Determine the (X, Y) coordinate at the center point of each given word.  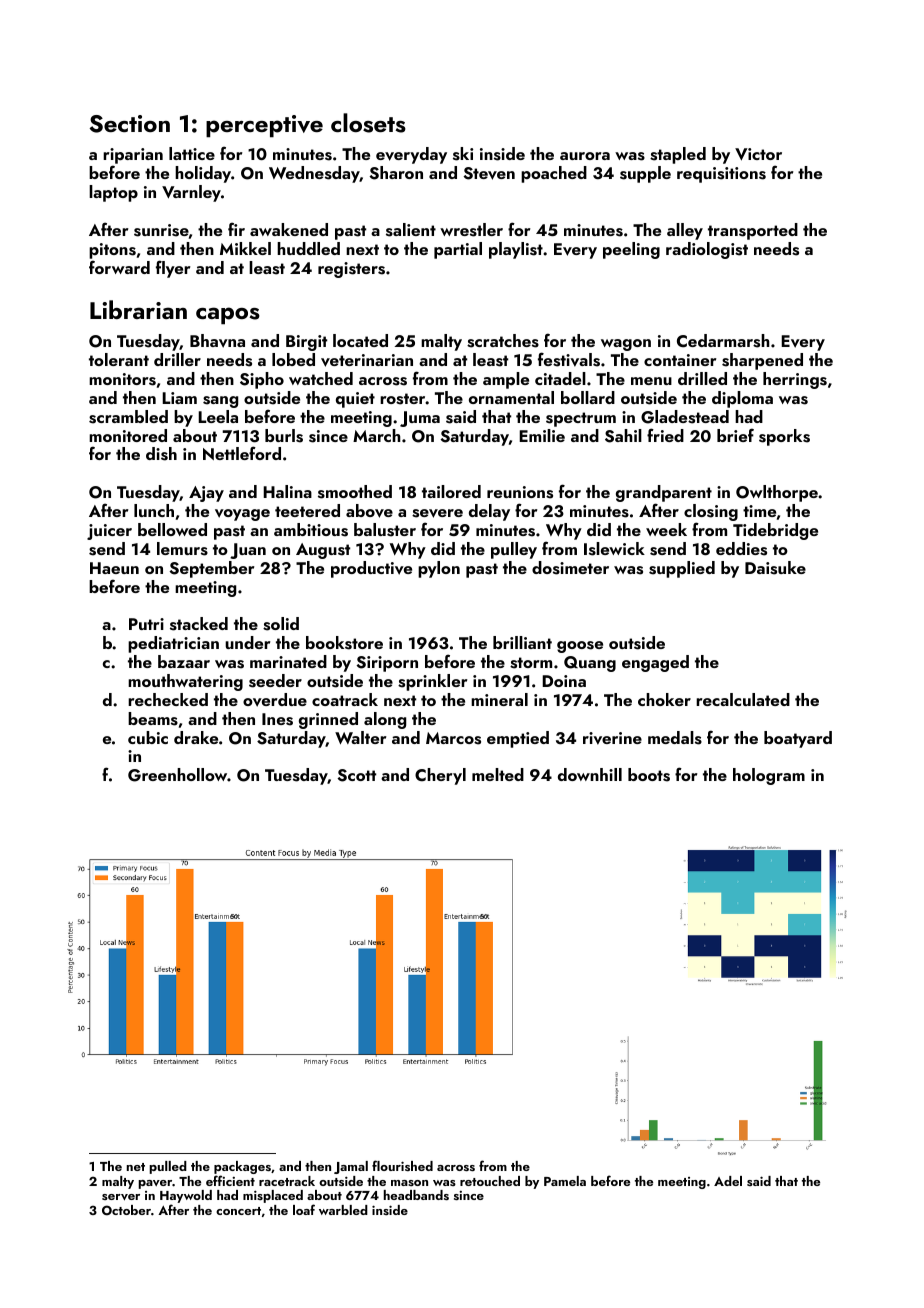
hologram (769, 776)
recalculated (743, 699)
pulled (168, 1167)
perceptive (264, 126)
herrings (795, 380)
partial (458, 250)
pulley (514, 550)
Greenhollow (178, 775)
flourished (402, 1165)
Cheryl (440, 776)
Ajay (206, 494)
